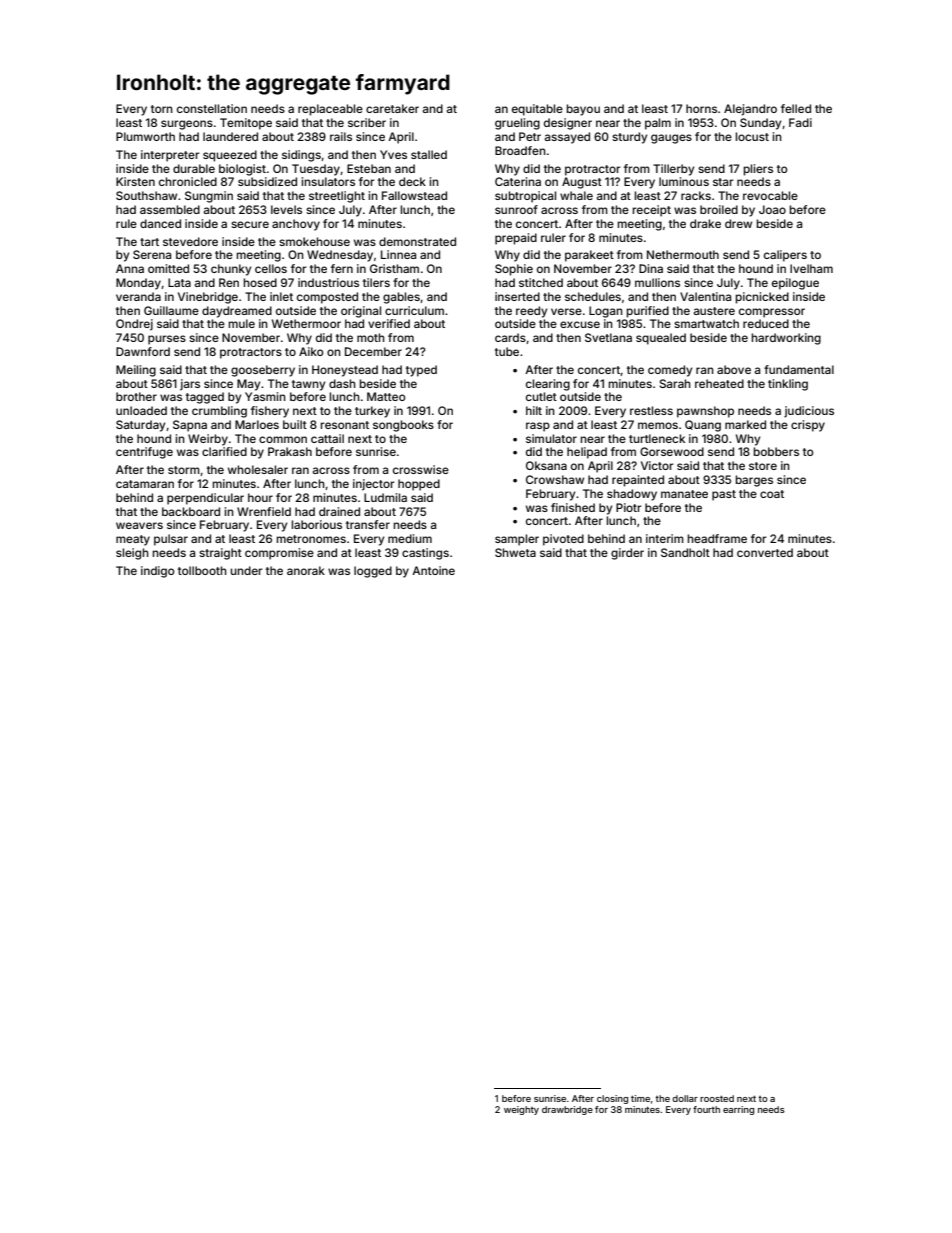 This page has width=952, height=1233. Describe the element at coordinates (429, 154) in the page. I see `stalled` at that location.
